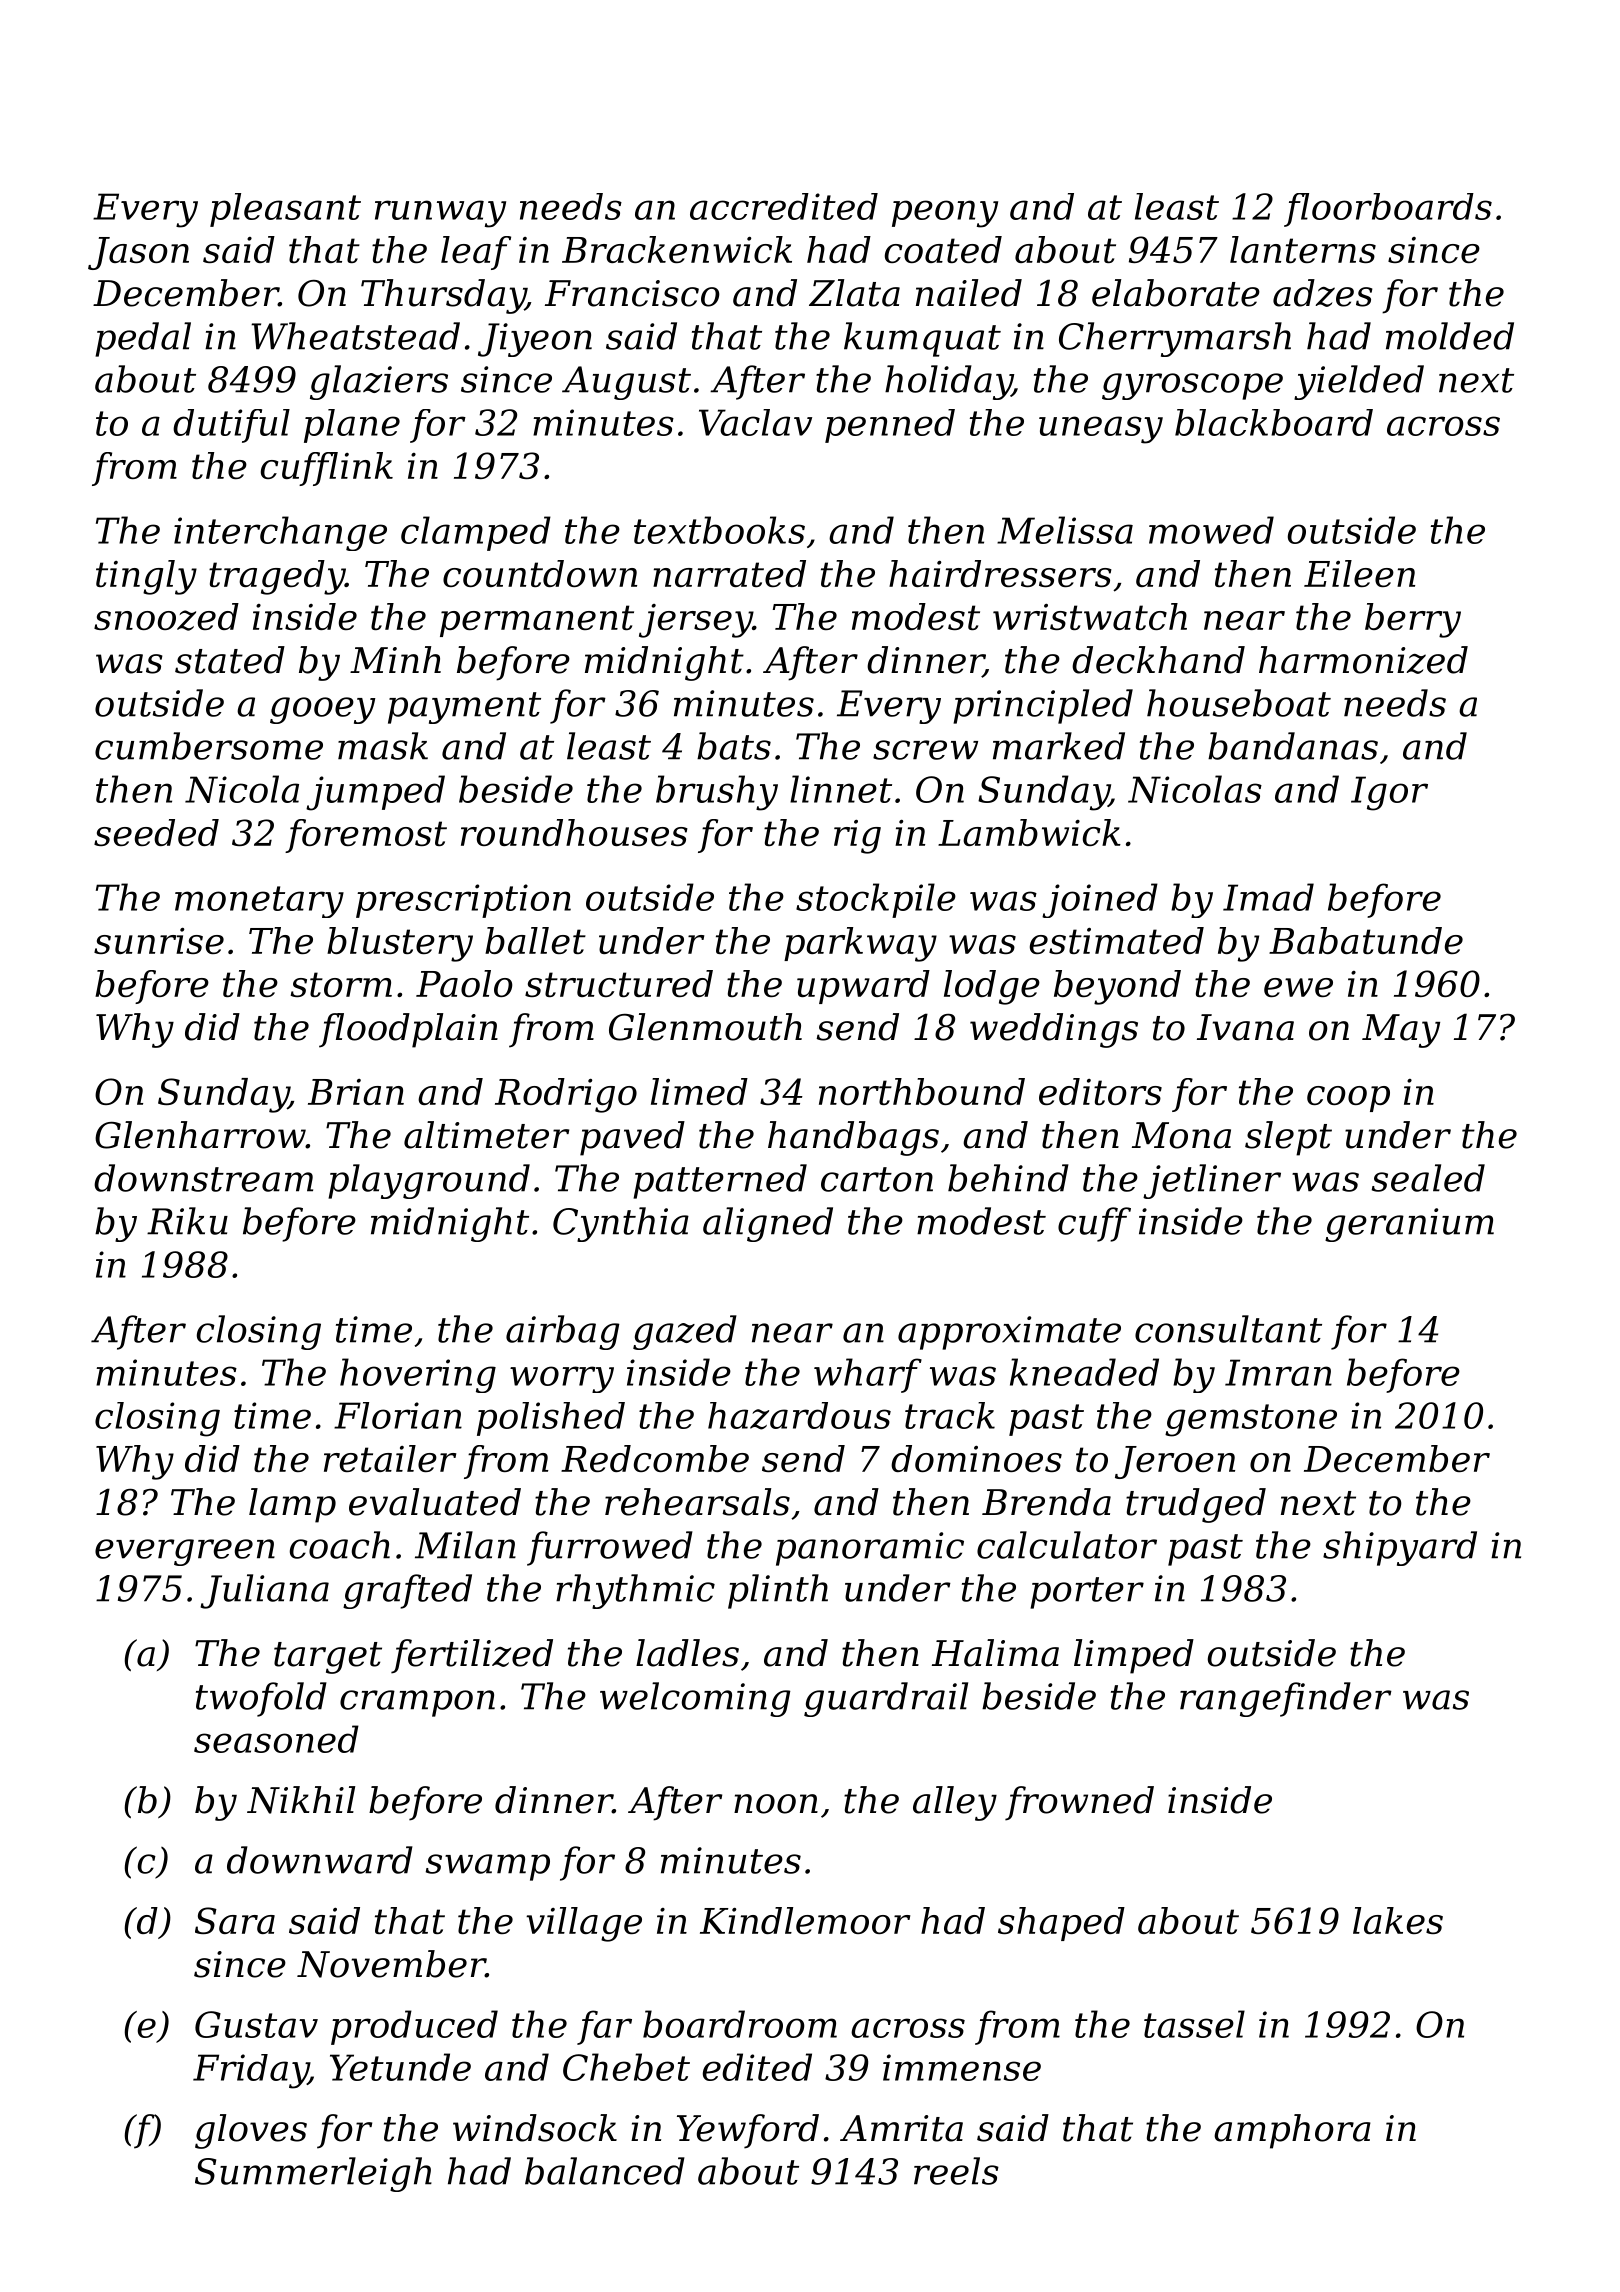  What do you see at coordinates (619, 983) in the document?
I see `structured` at bounding box center [619, 983].
